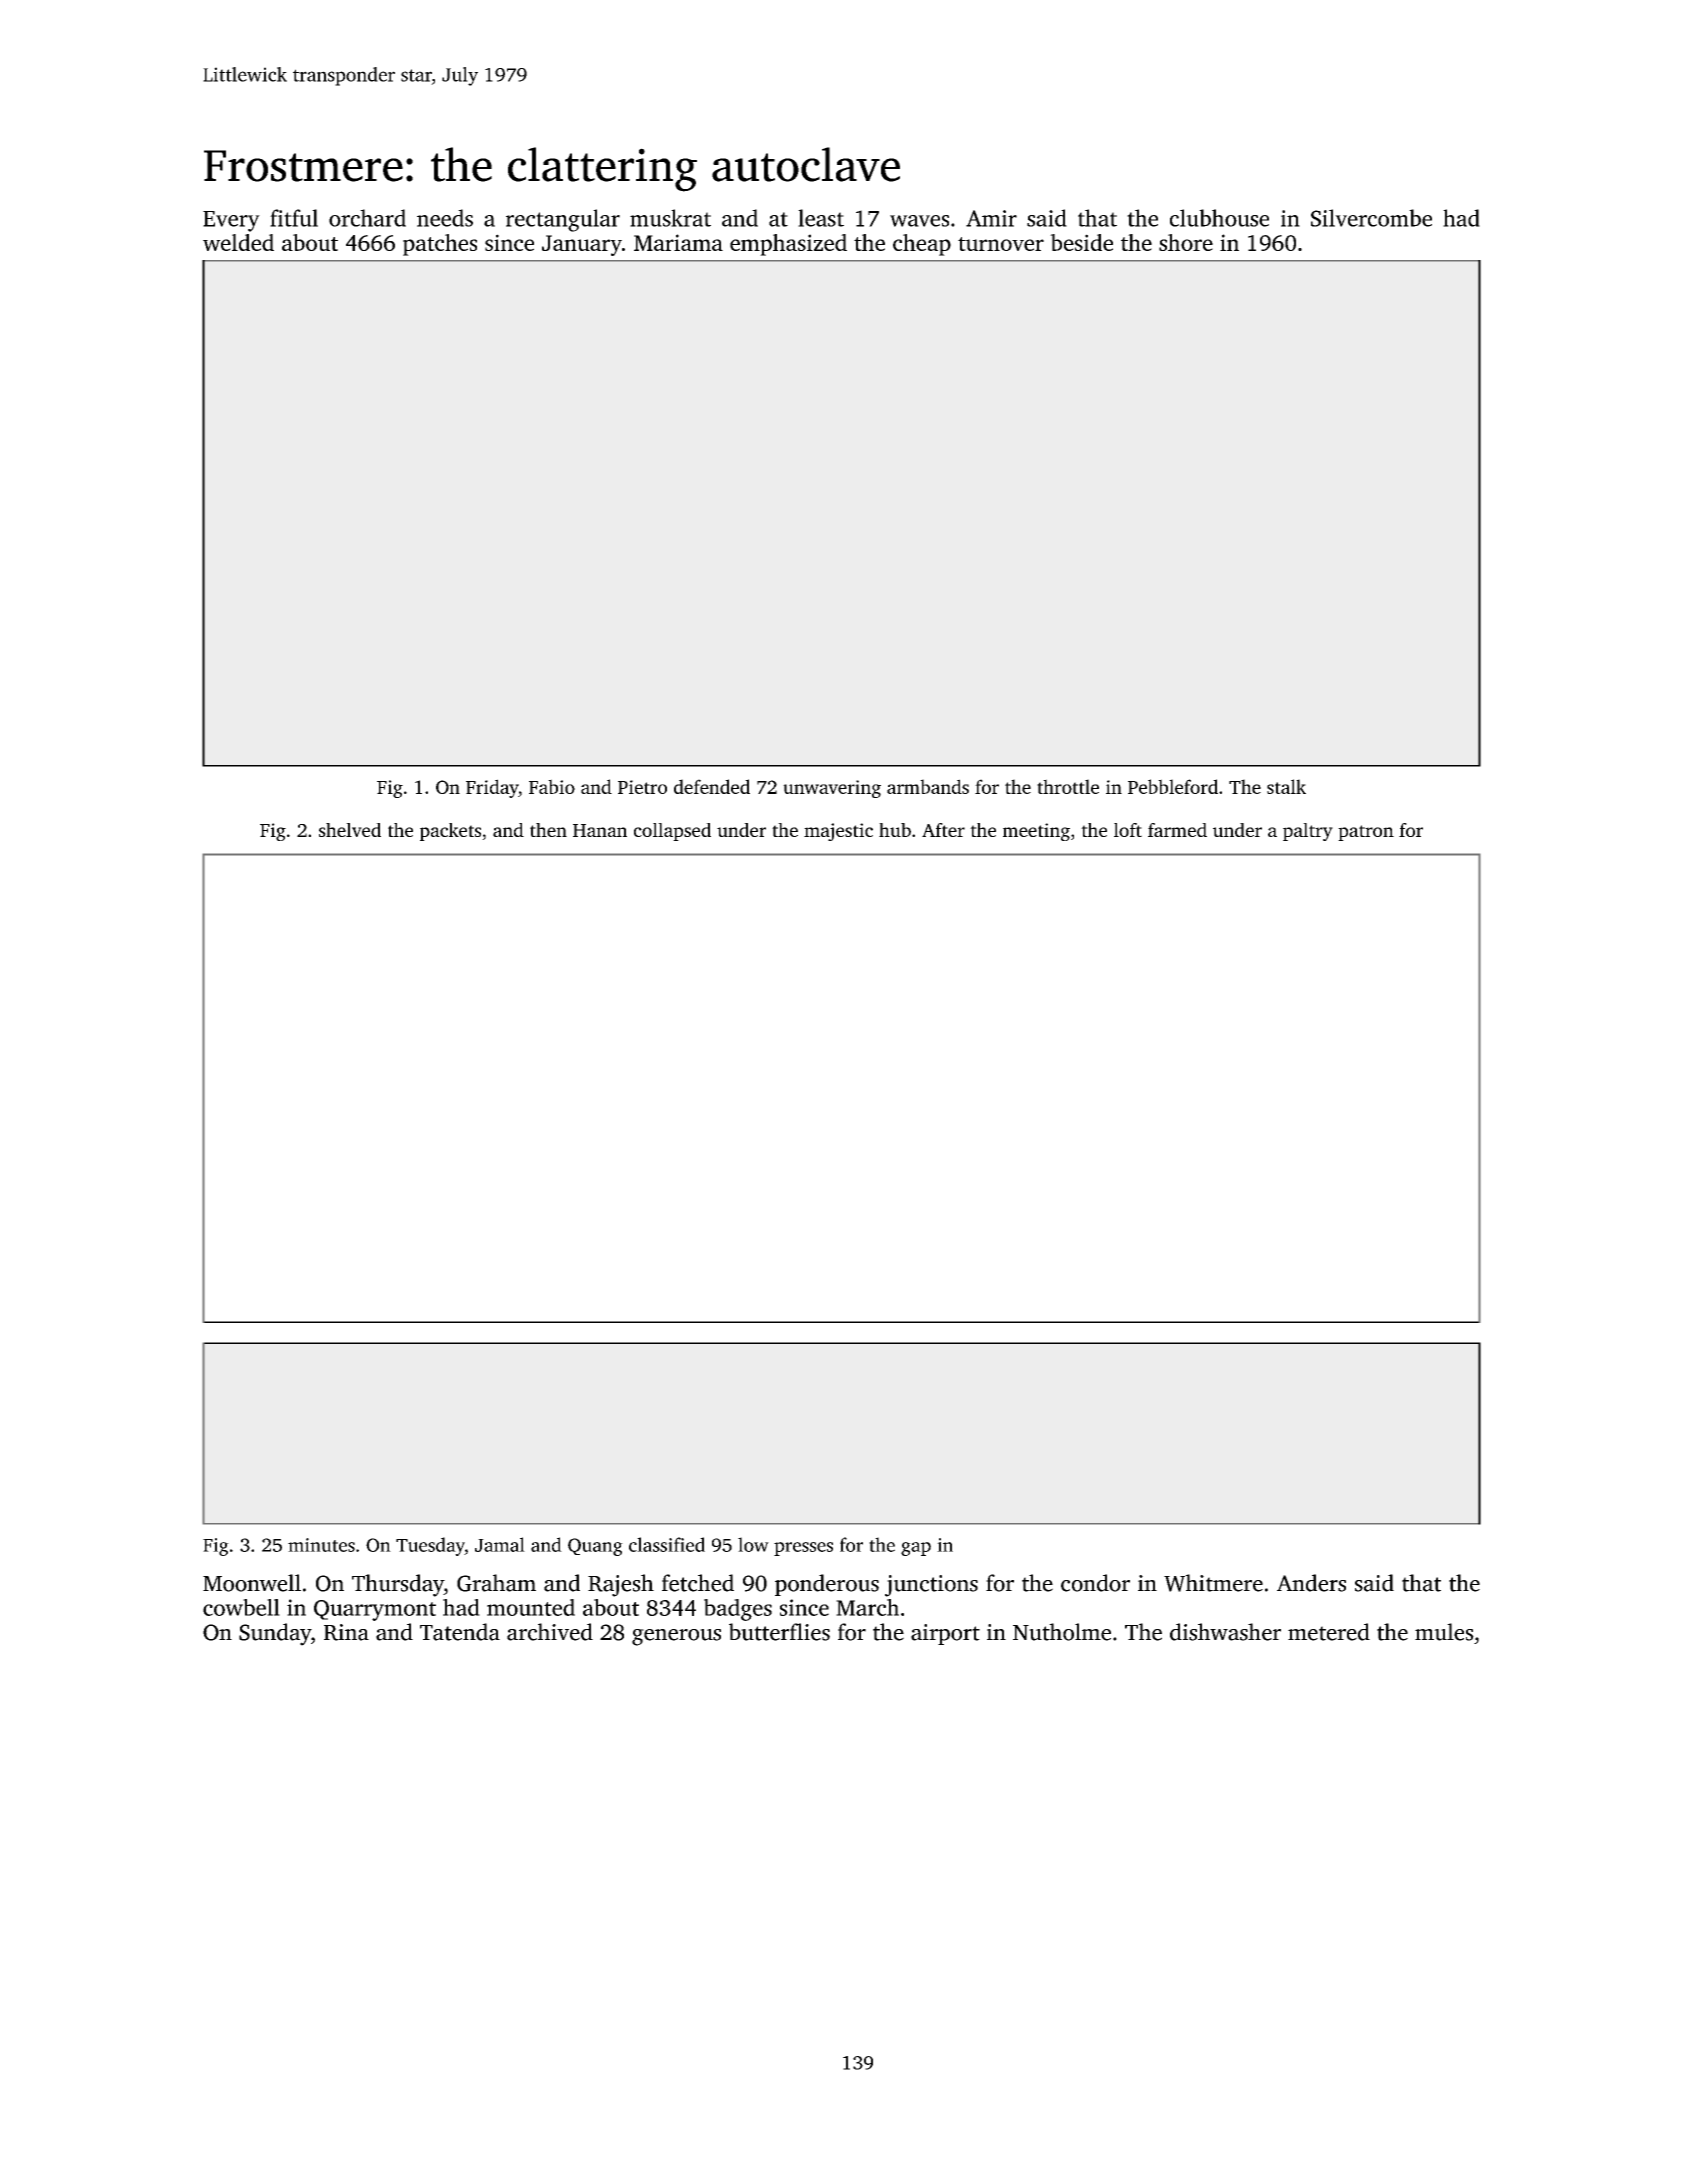  I want to click on collapsed, so click(672, 832).
